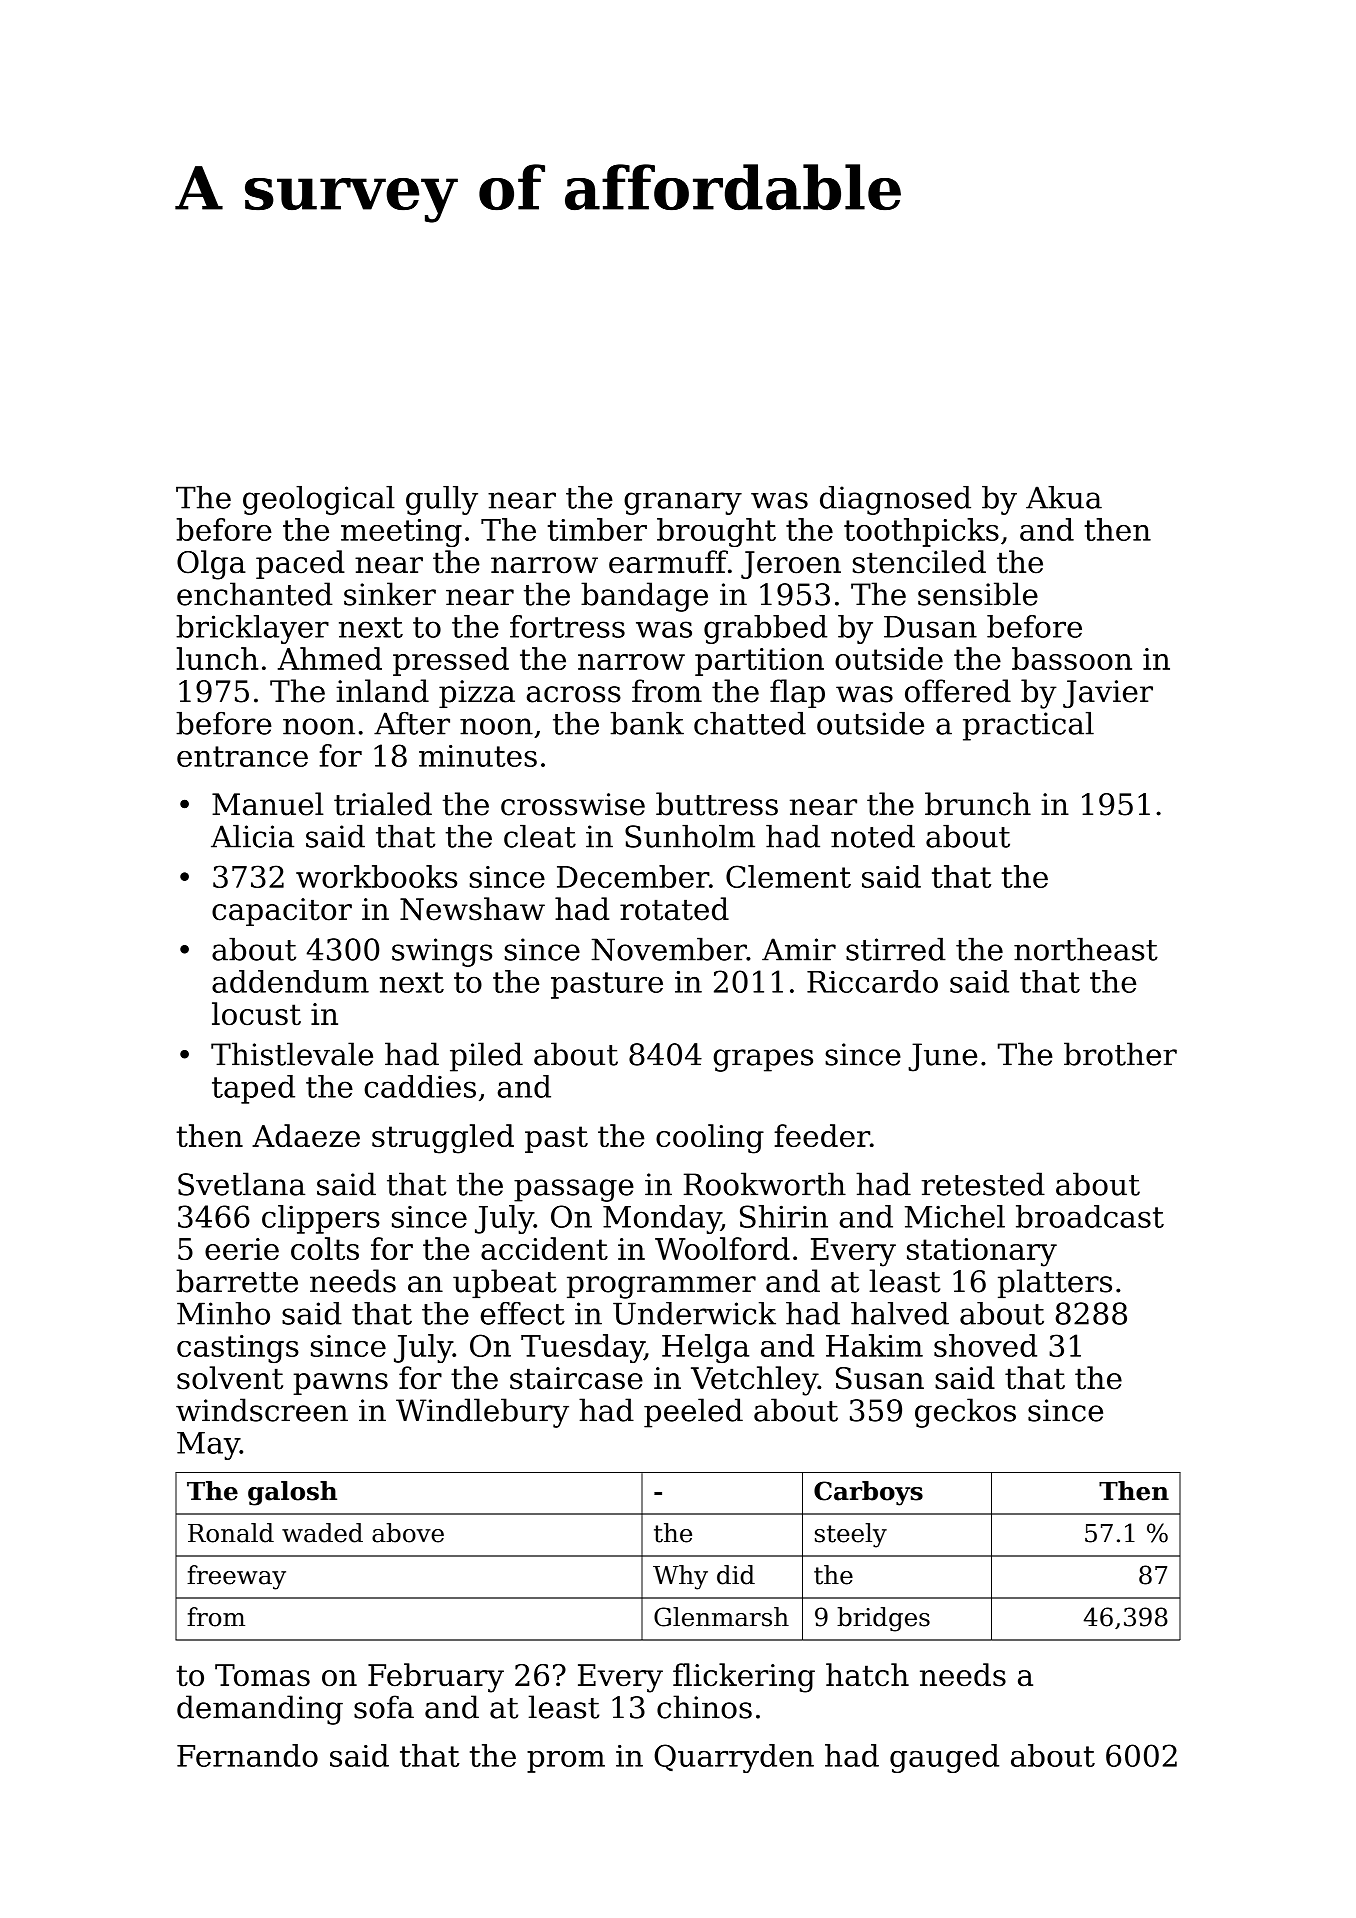 This screenshot has height=1918, width=1356. What do you see at coordinates (566, 1762) in the screenshot?
I see `prom` at bounding box center [566, 1762].
